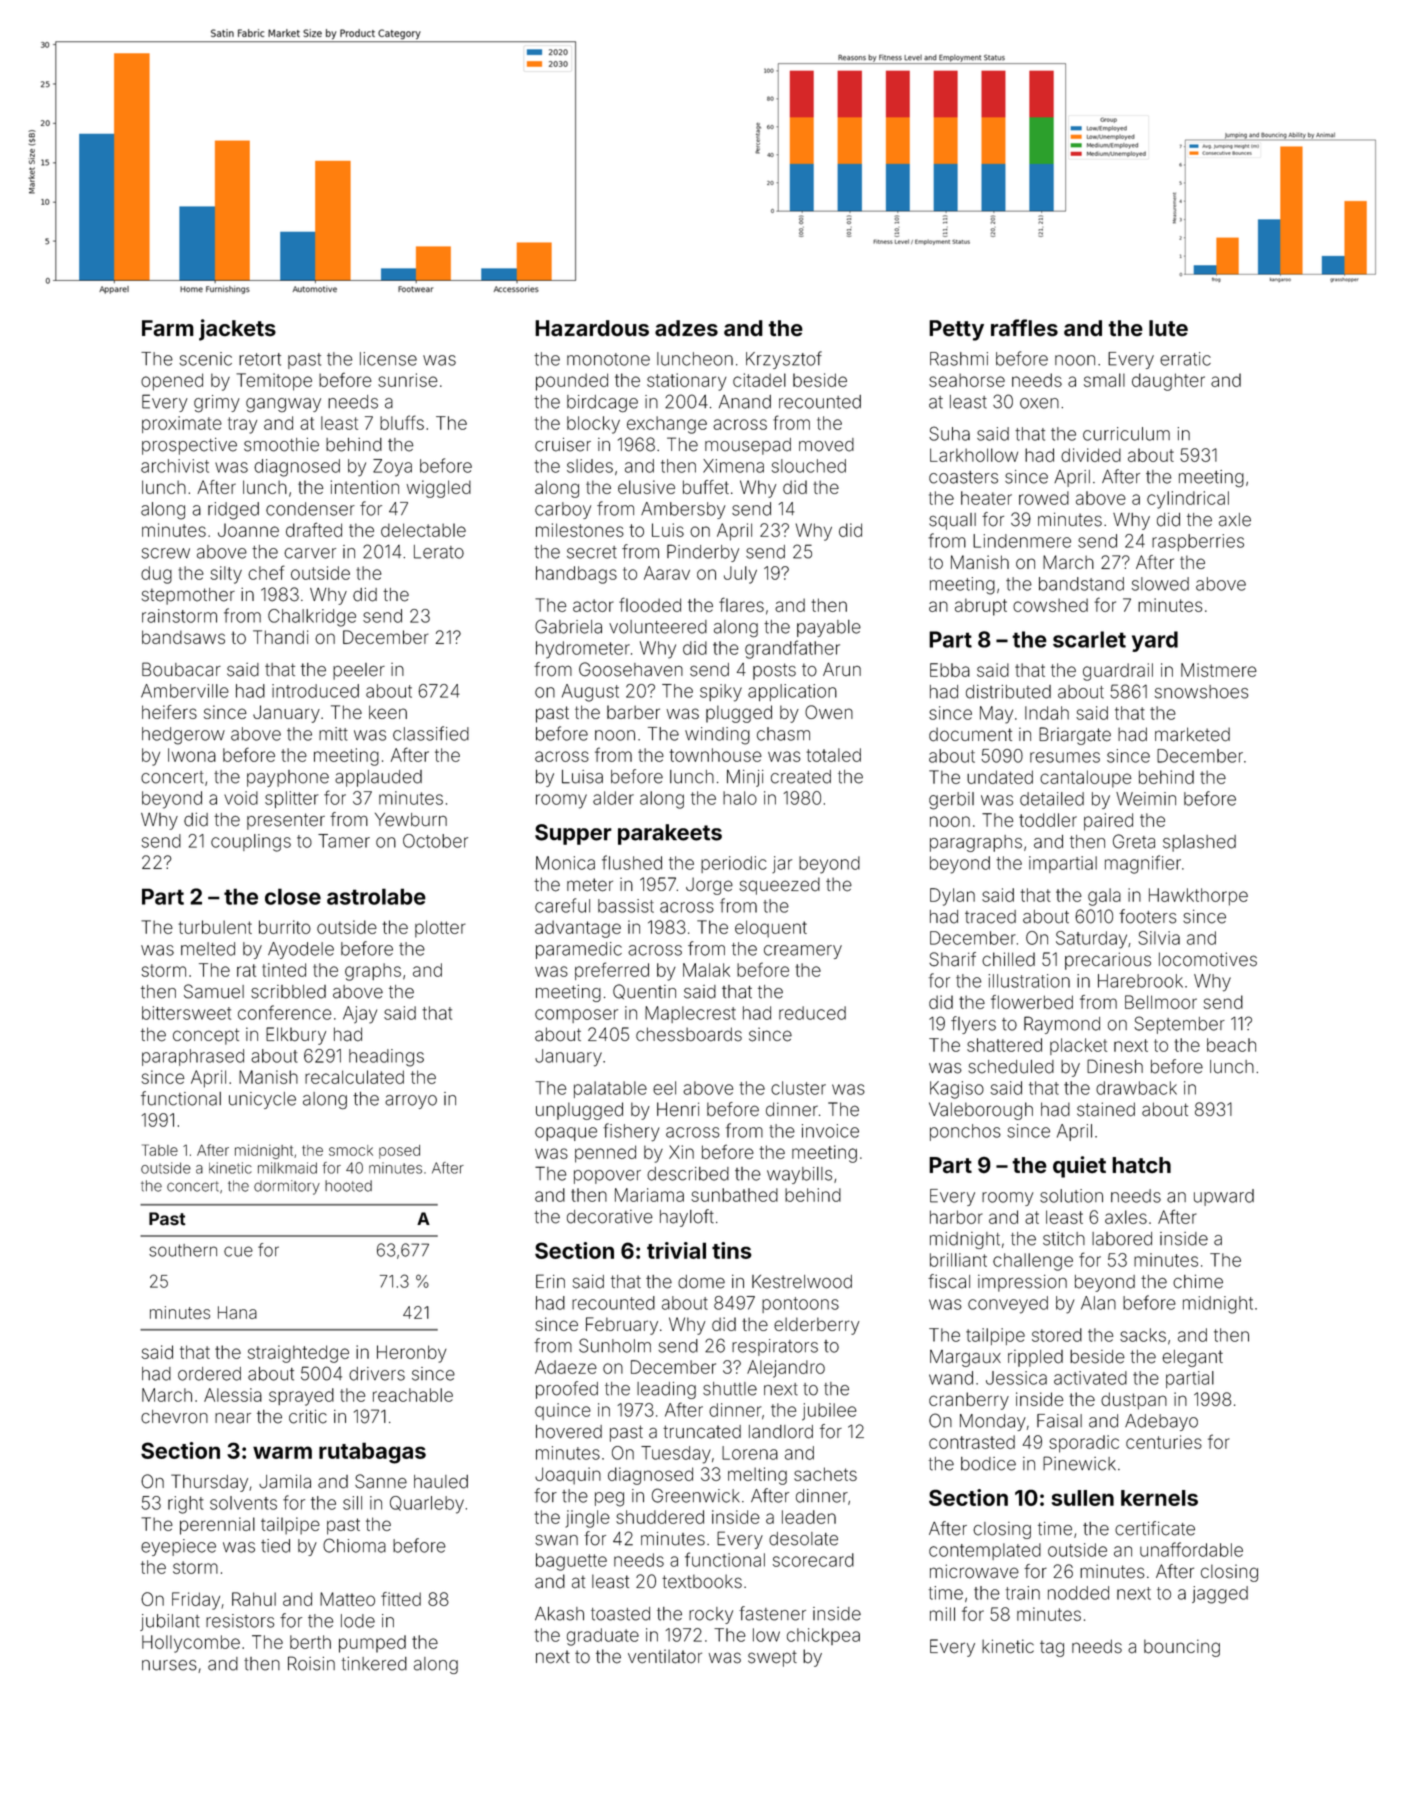 This page has height=1813, width=1401. What do you see at coordinates (949, 1281) in the page?
I see `fiscal` at bounding box center [949, 1281].
